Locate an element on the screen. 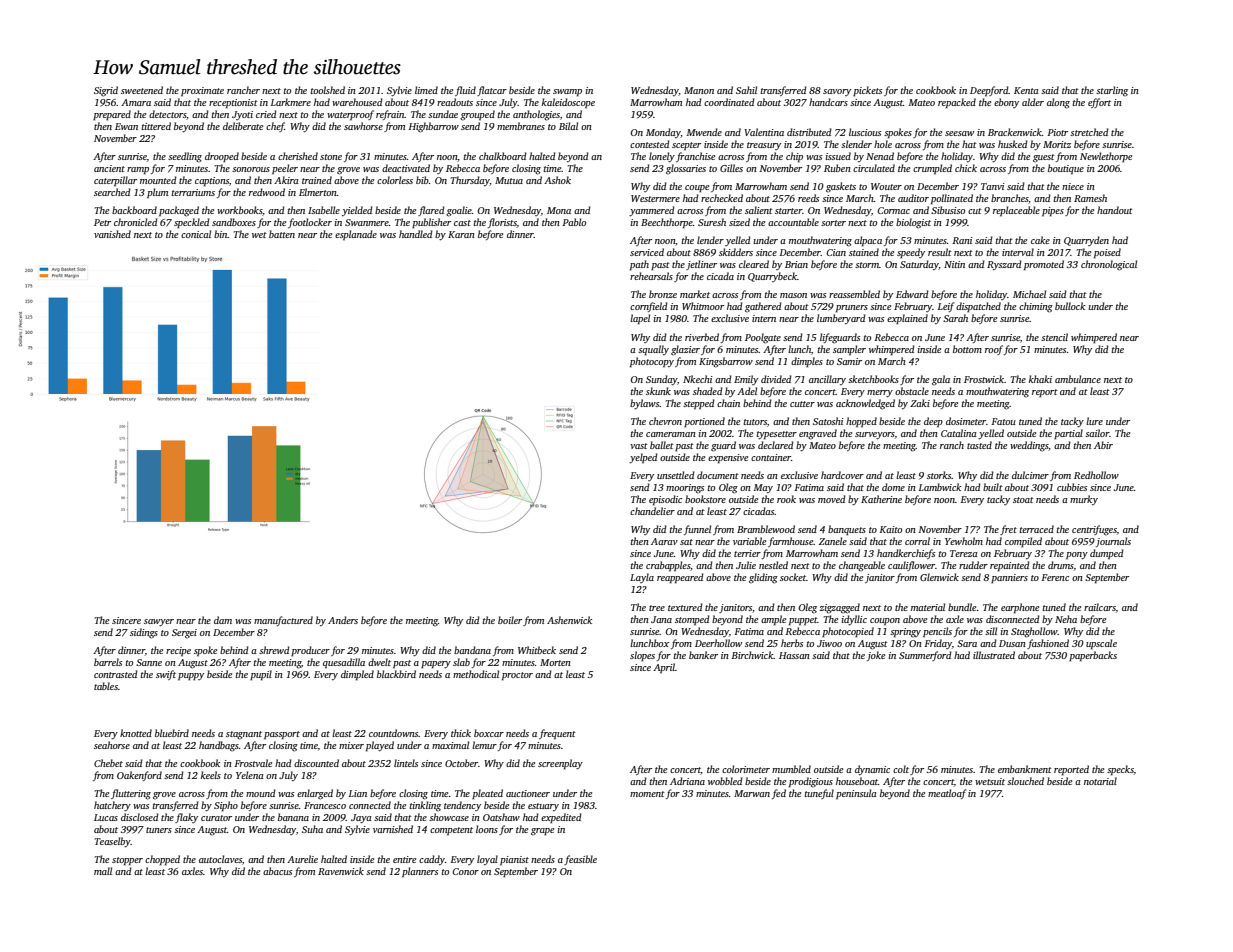 The width and height of the screenshot is (1233, 952). pickets is located at coordinates (867, 91).
